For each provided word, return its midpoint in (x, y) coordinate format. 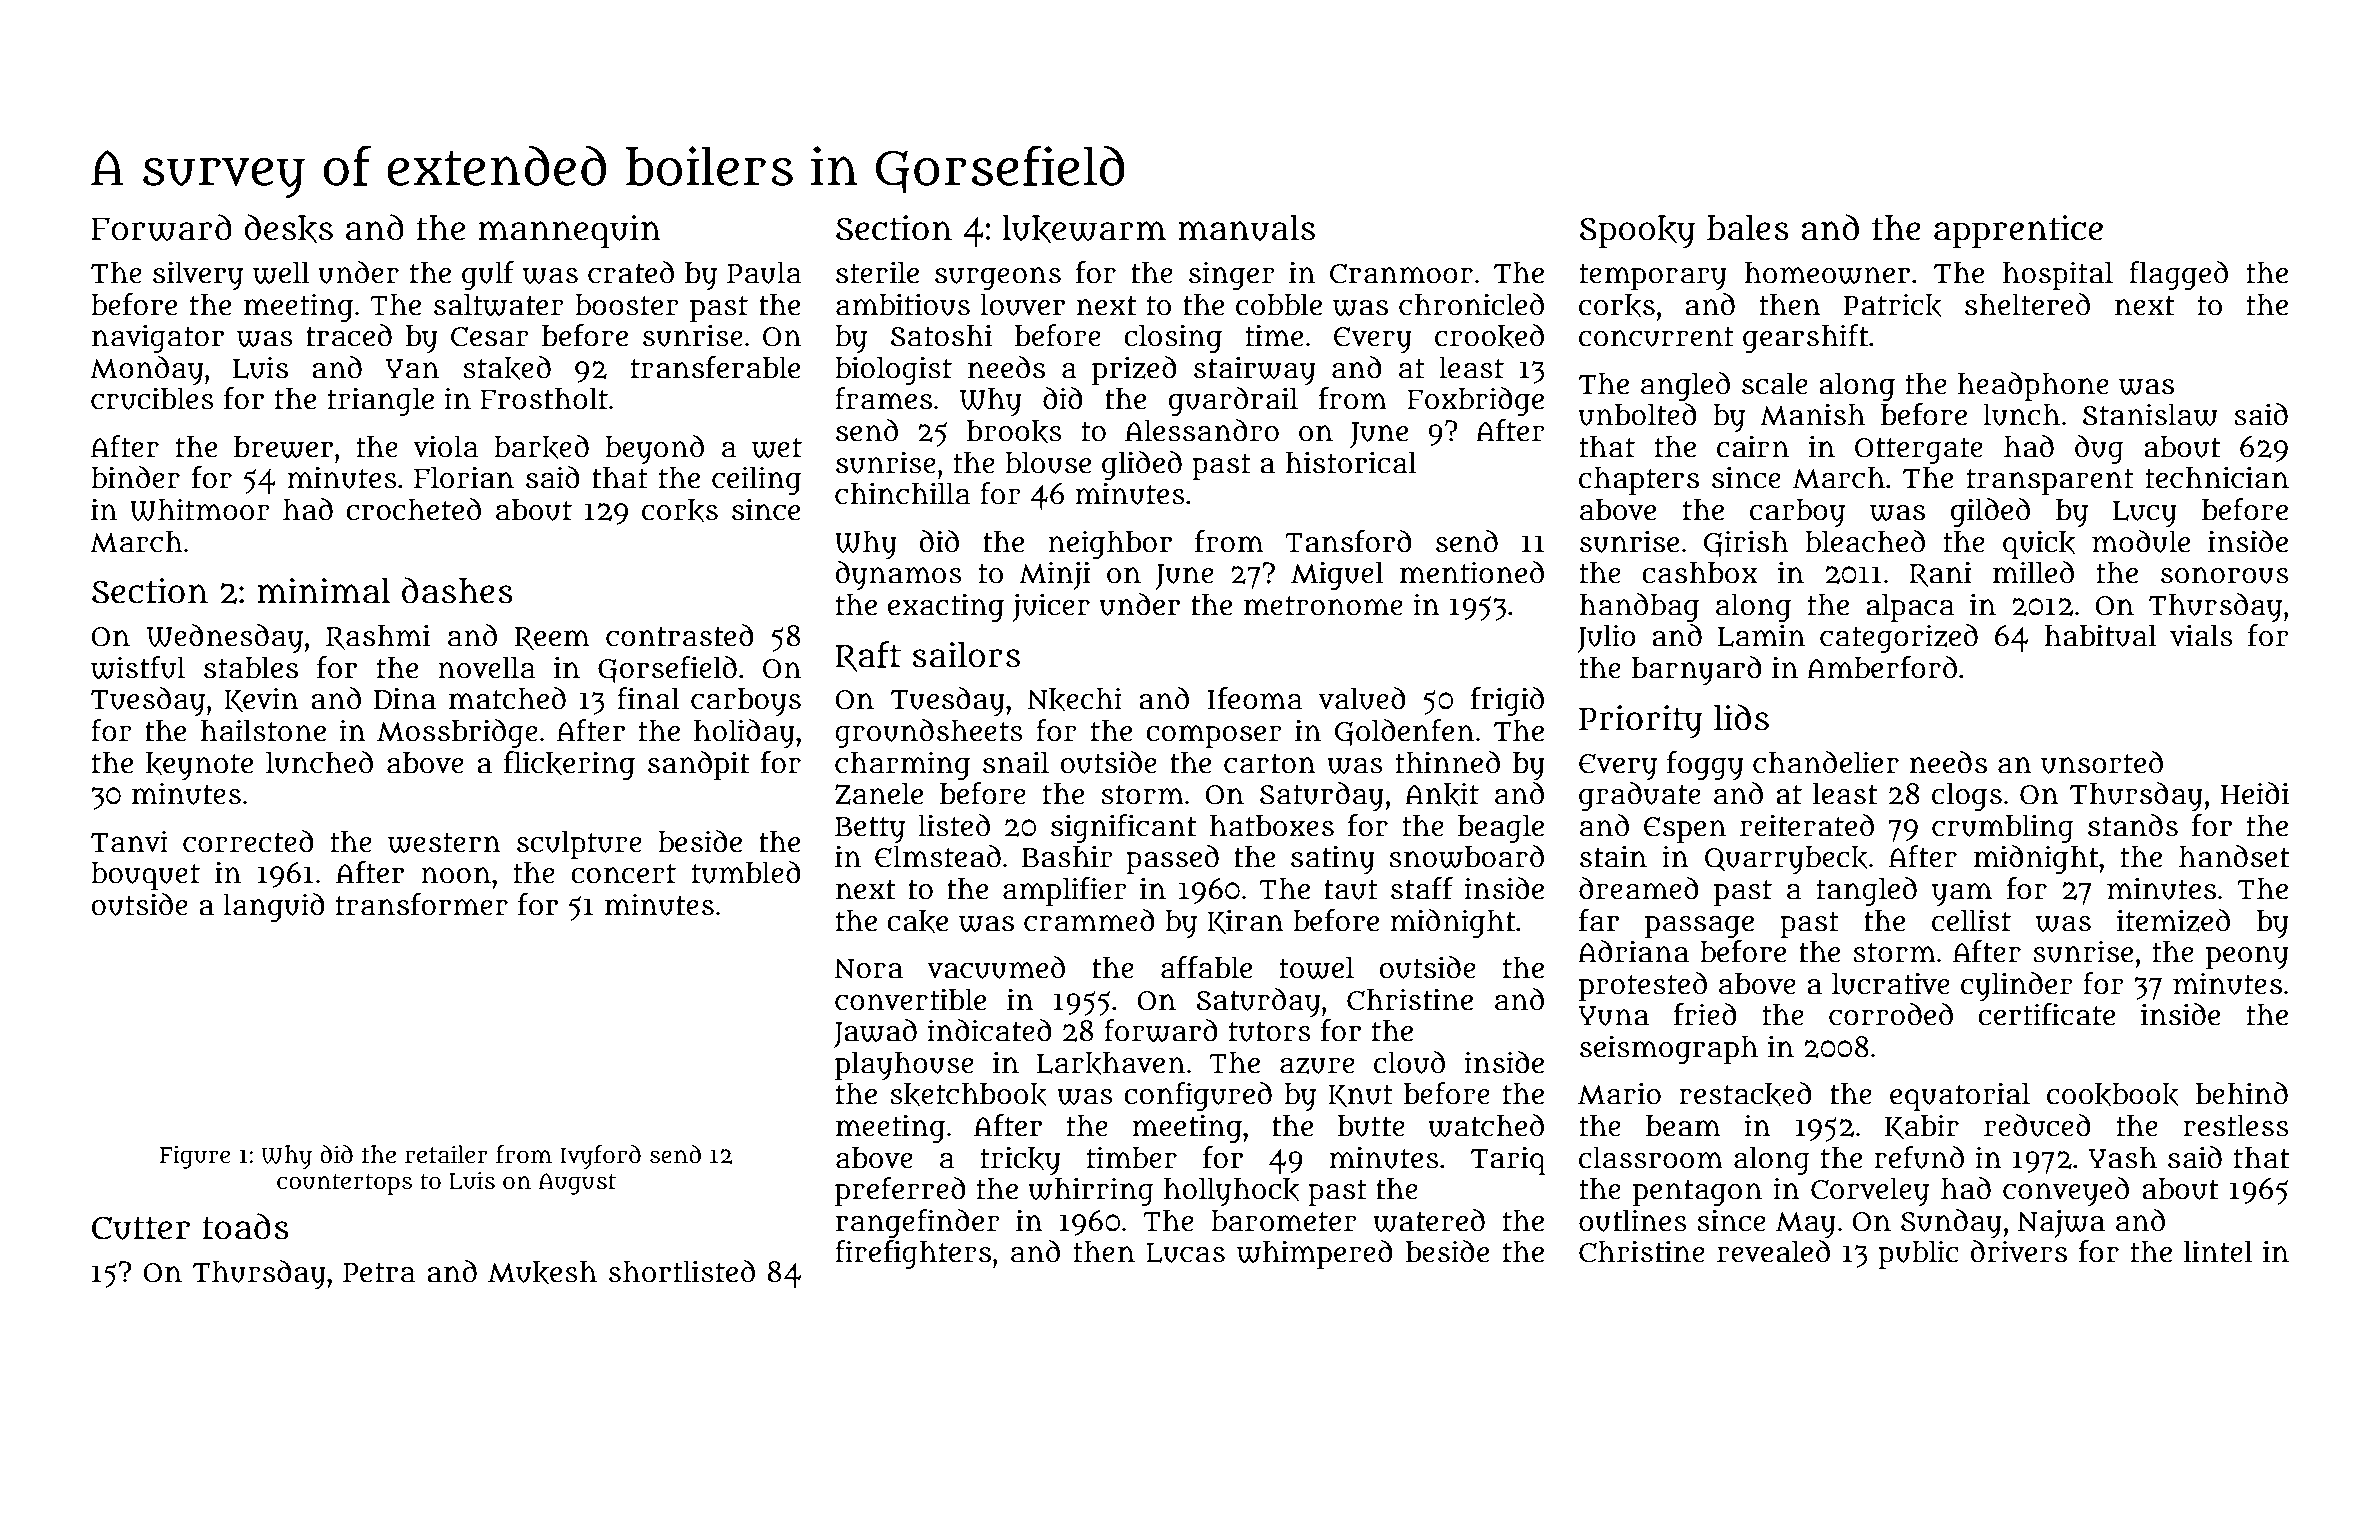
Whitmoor (200, 509)
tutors (1270, 1032)
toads (245, 1226)
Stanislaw (2150, 414)
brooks (1014, 432)
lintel (2218, 1251)
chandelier (1826, 762)
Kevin (261, 700)
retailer (446, 1154)
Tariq (1508, 1160)
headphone (2033, 386)
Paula (764, 272)
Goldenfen (1404, 732)
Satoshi (941, 335)
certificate (2046, 1014)
